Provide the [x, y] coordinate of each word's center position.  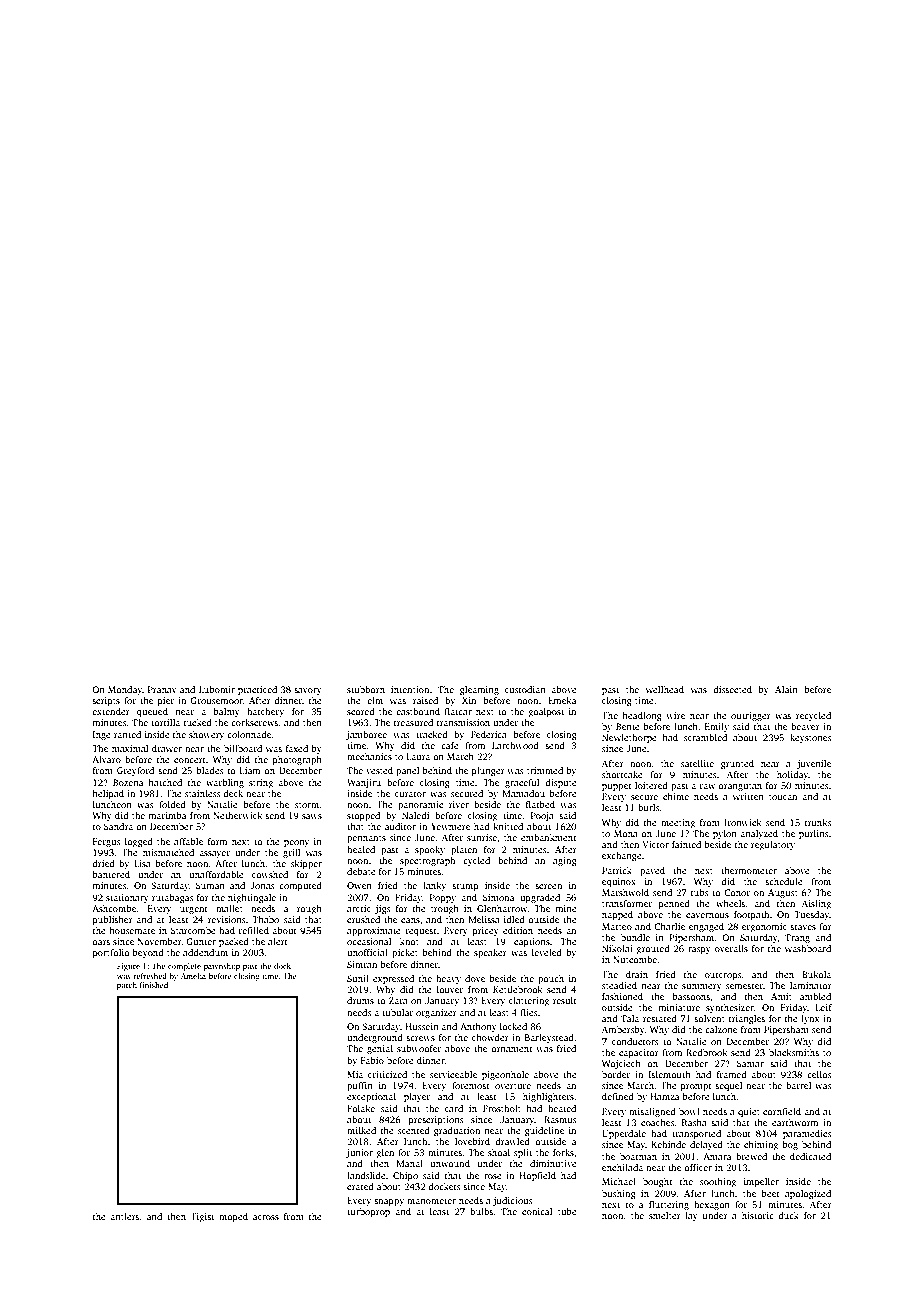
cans [410, 920]
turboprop [368, 1212]
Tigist [202, 1217]
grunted [737, 764]
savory [308, 691]
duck [788, 1215]
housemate [132, 930]
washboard [808, 948]
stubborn [366, 689]
